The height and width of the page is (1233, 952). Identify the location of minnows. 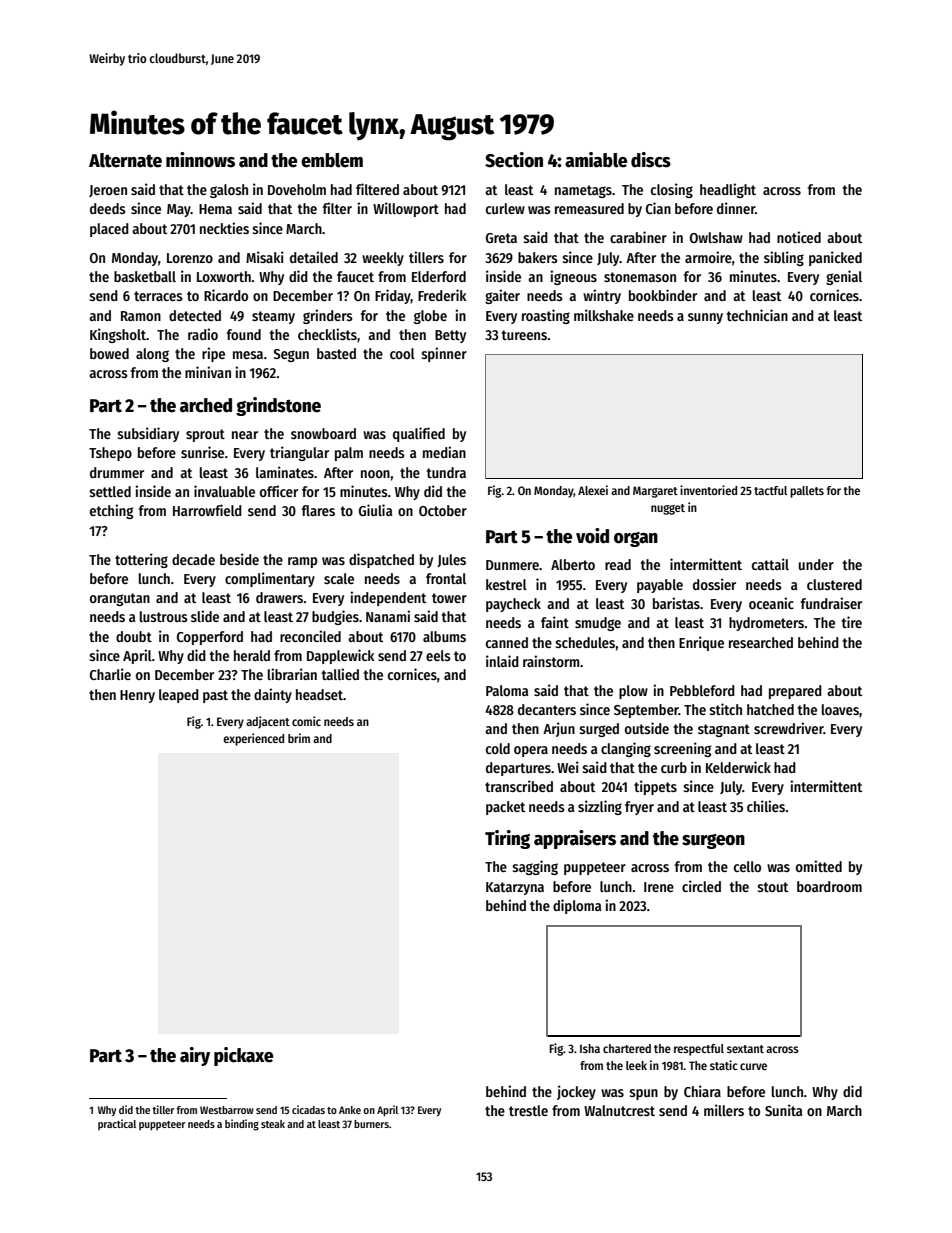
(200, 160).
